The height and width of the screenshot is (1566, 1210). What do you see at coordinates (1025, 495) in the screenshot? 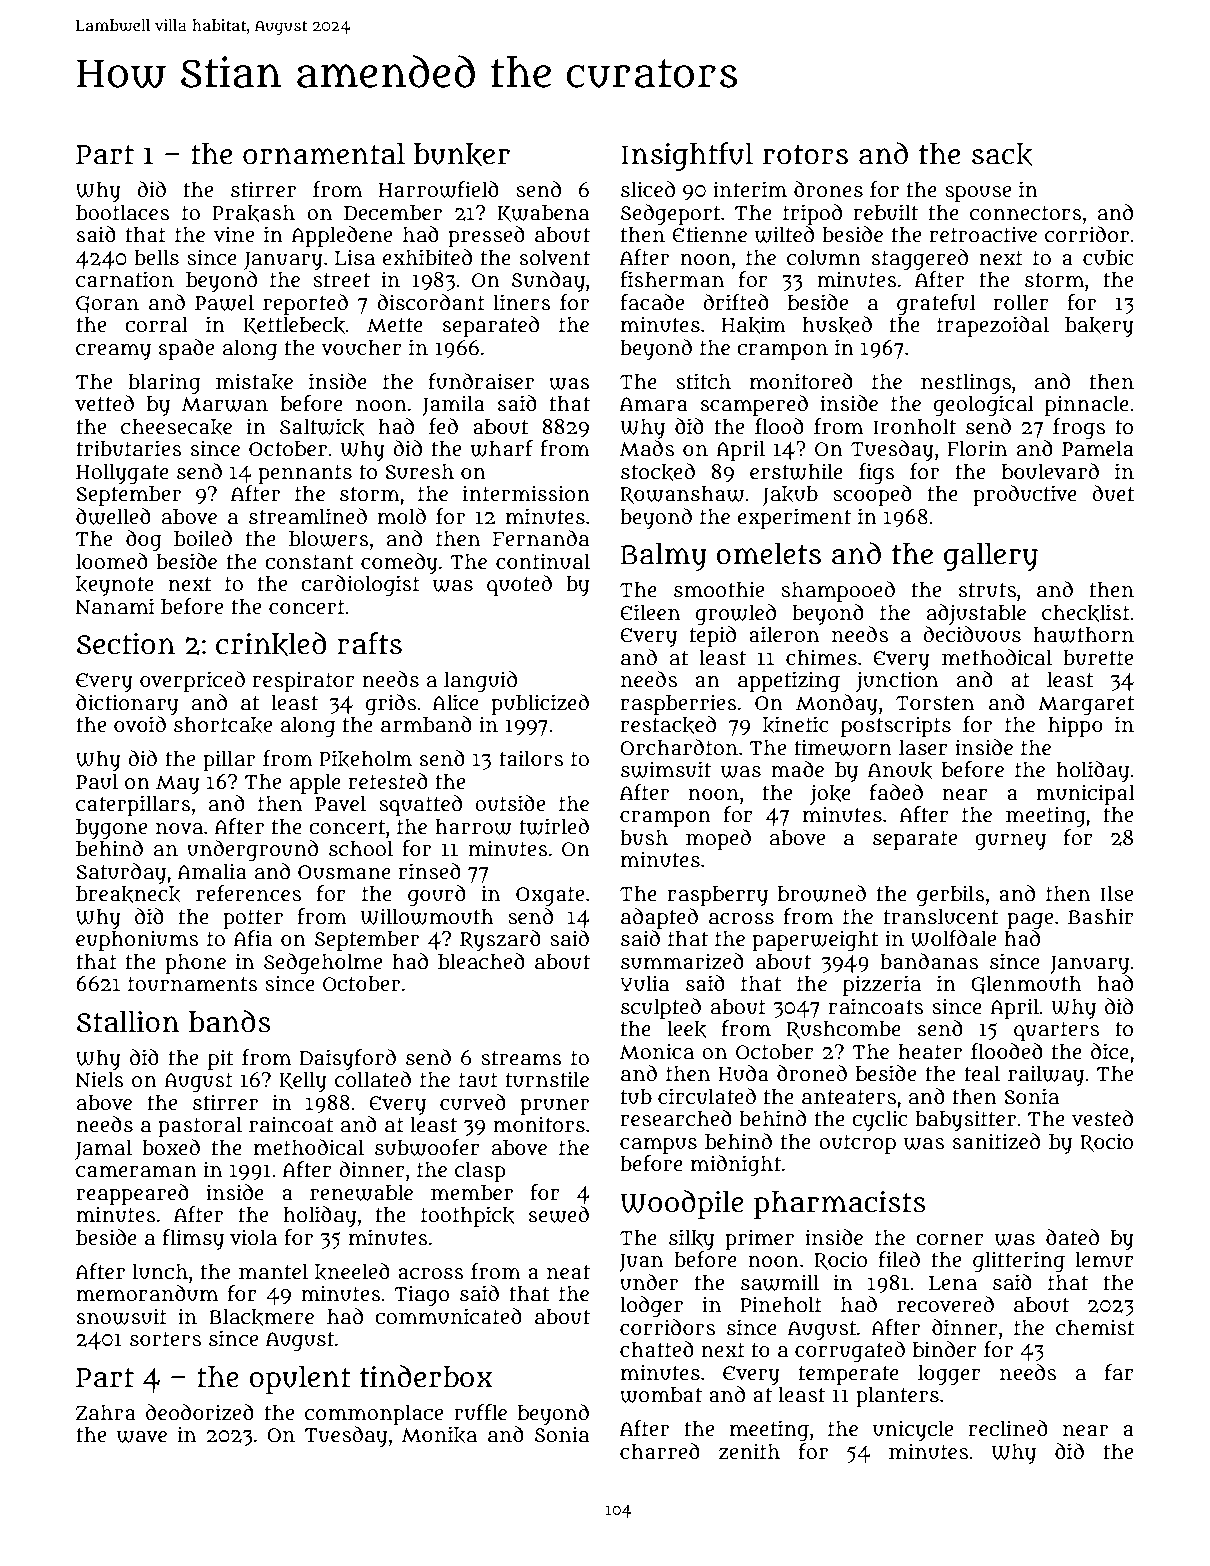
I see `productive` at bounding box center [1025, 495].
